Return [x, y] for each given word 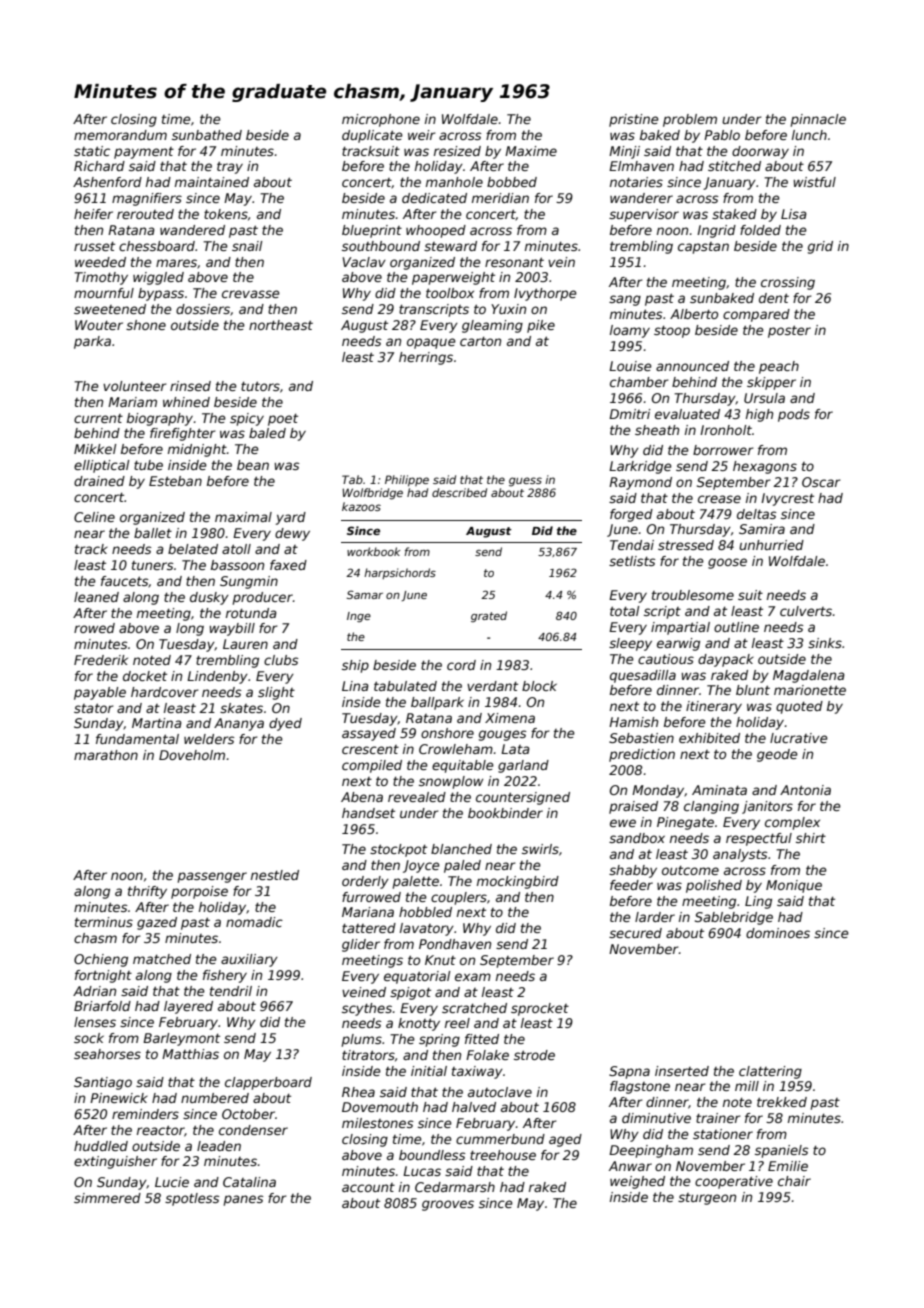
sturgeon [707, 1199]
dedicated [434, 198]
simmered [107, 1198]
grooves [448, 1205]
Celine [94, 517]
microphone [381, 120]
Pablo [722, 135]
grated [489, 616]
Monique [794, 886]
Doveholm [192, 755]
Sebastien [641, 738]
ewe [623, 823]
